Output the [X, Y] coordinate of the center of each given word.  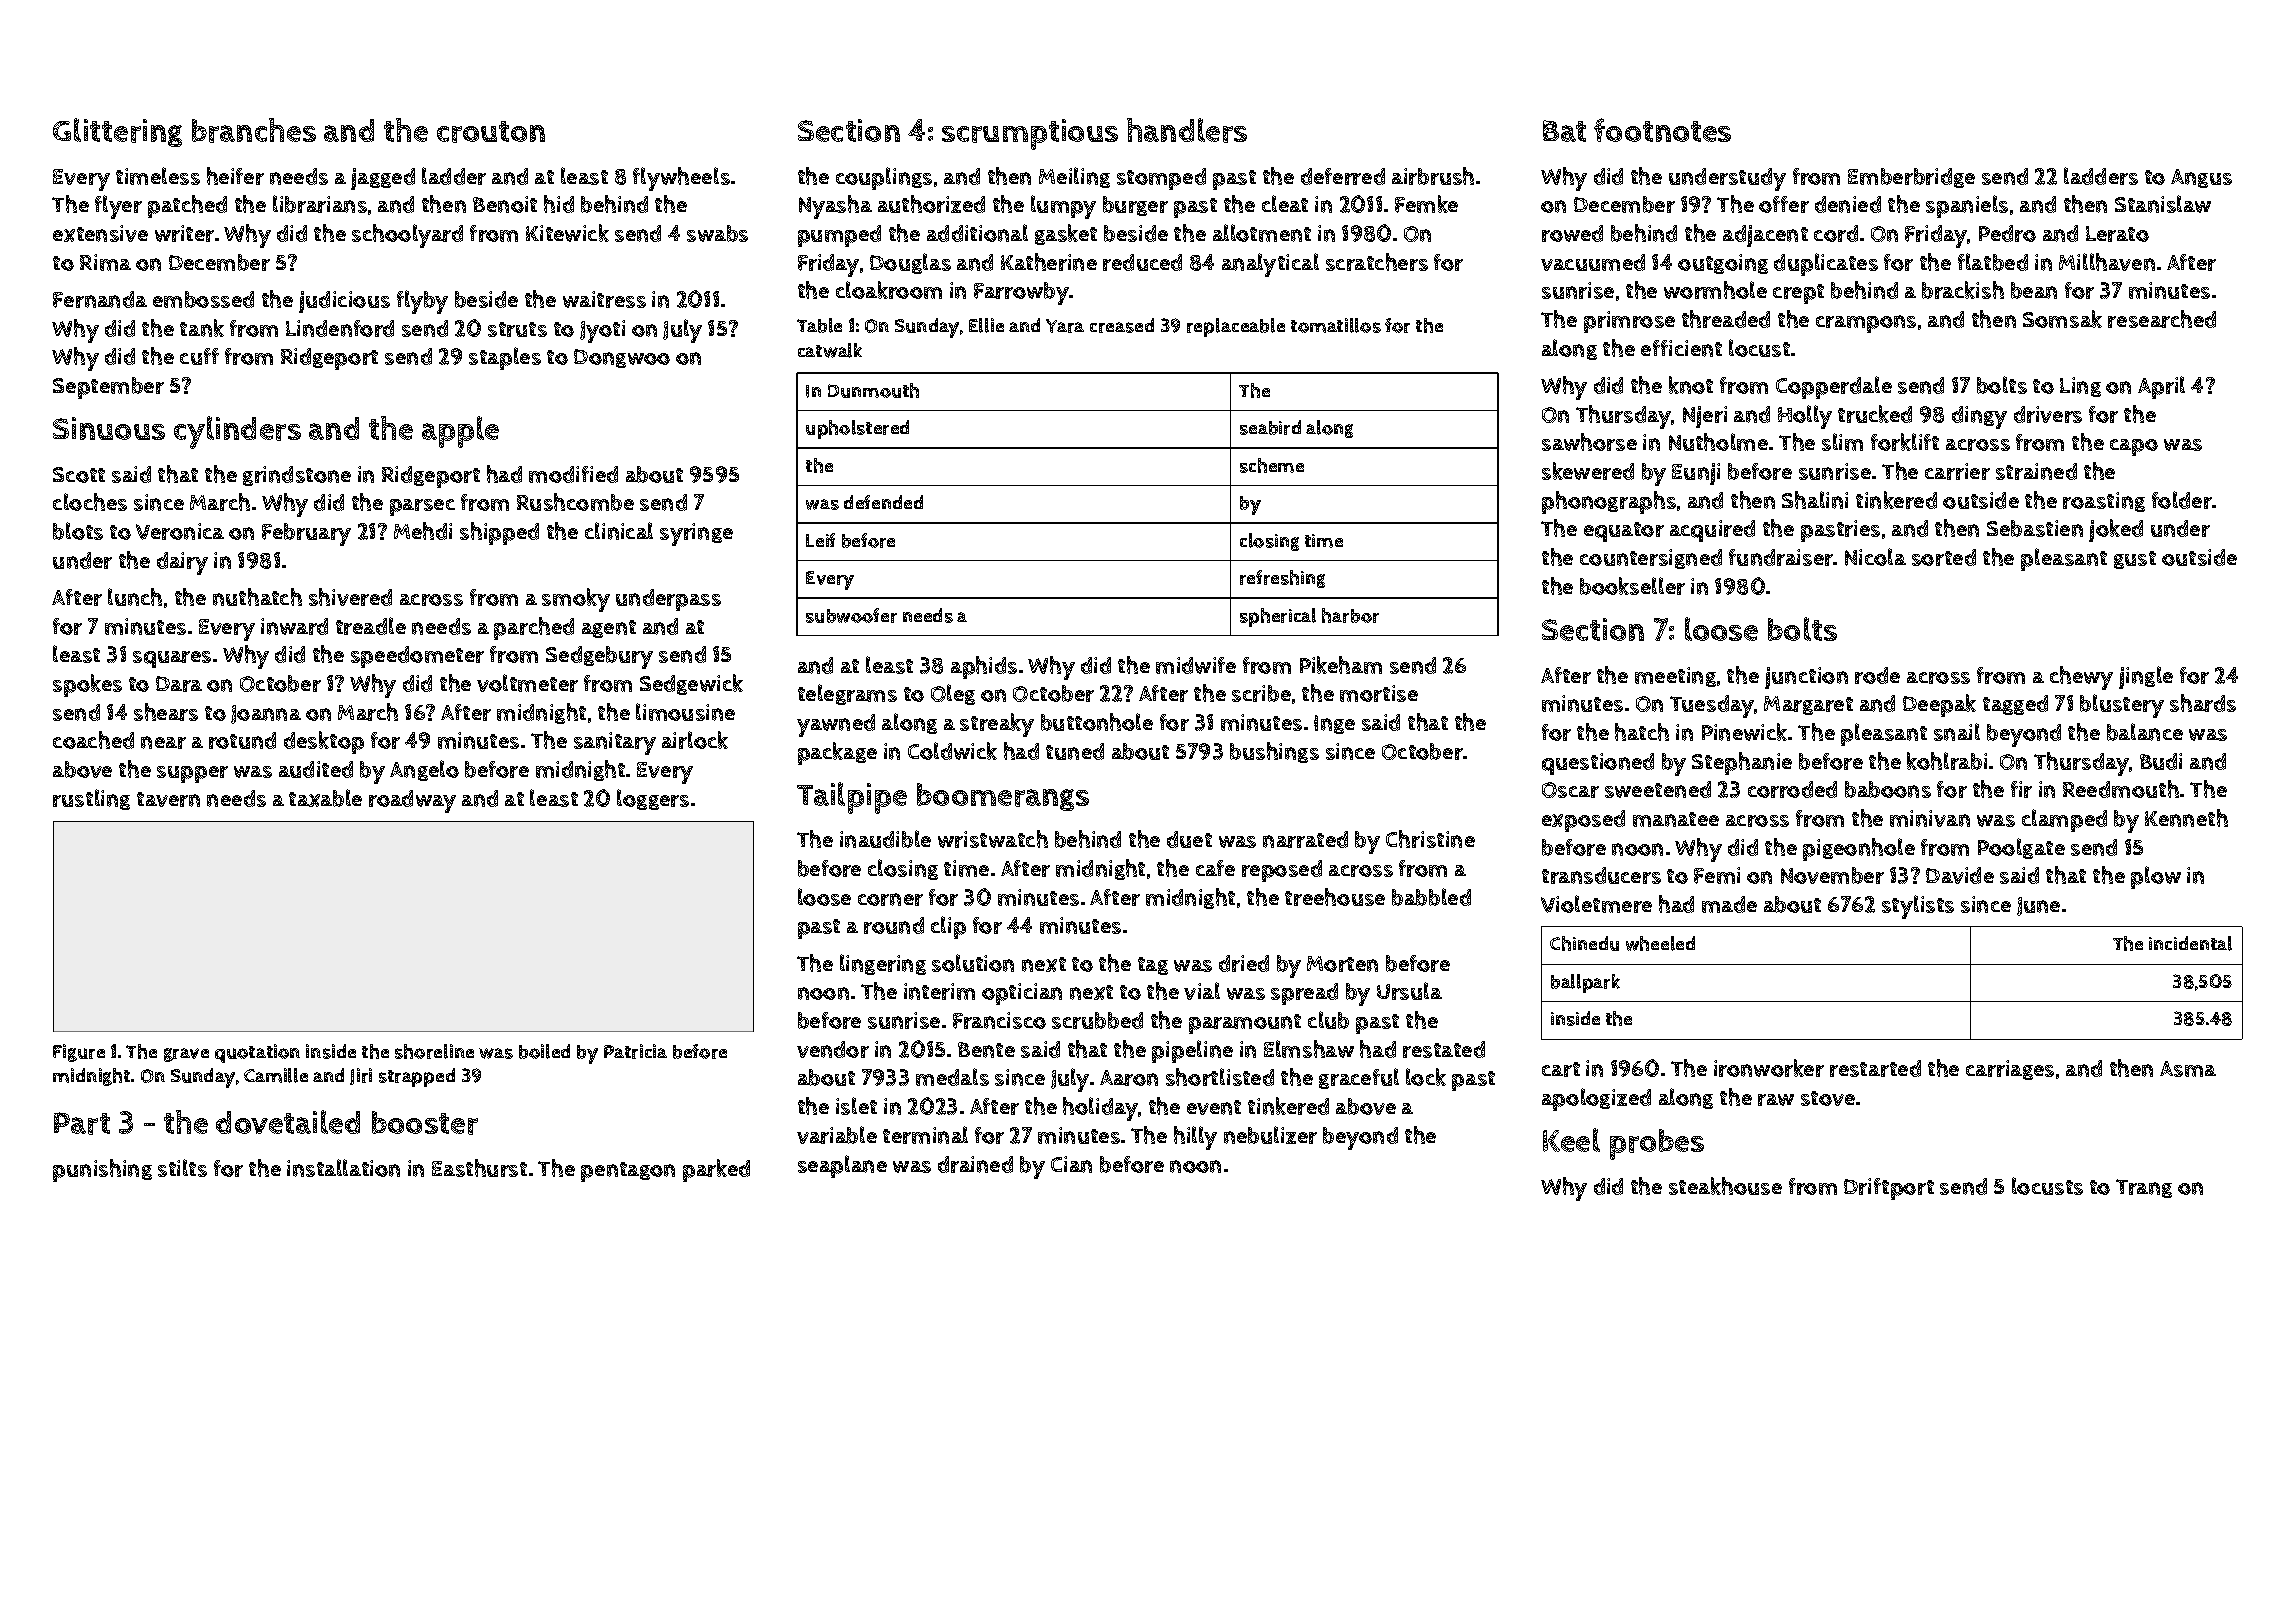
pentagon [628, 1172]
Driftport [1889, 1189]
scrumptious [1030, 134]
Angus [2201, 178]
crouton [491, 132]
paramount [1245, 1024]
